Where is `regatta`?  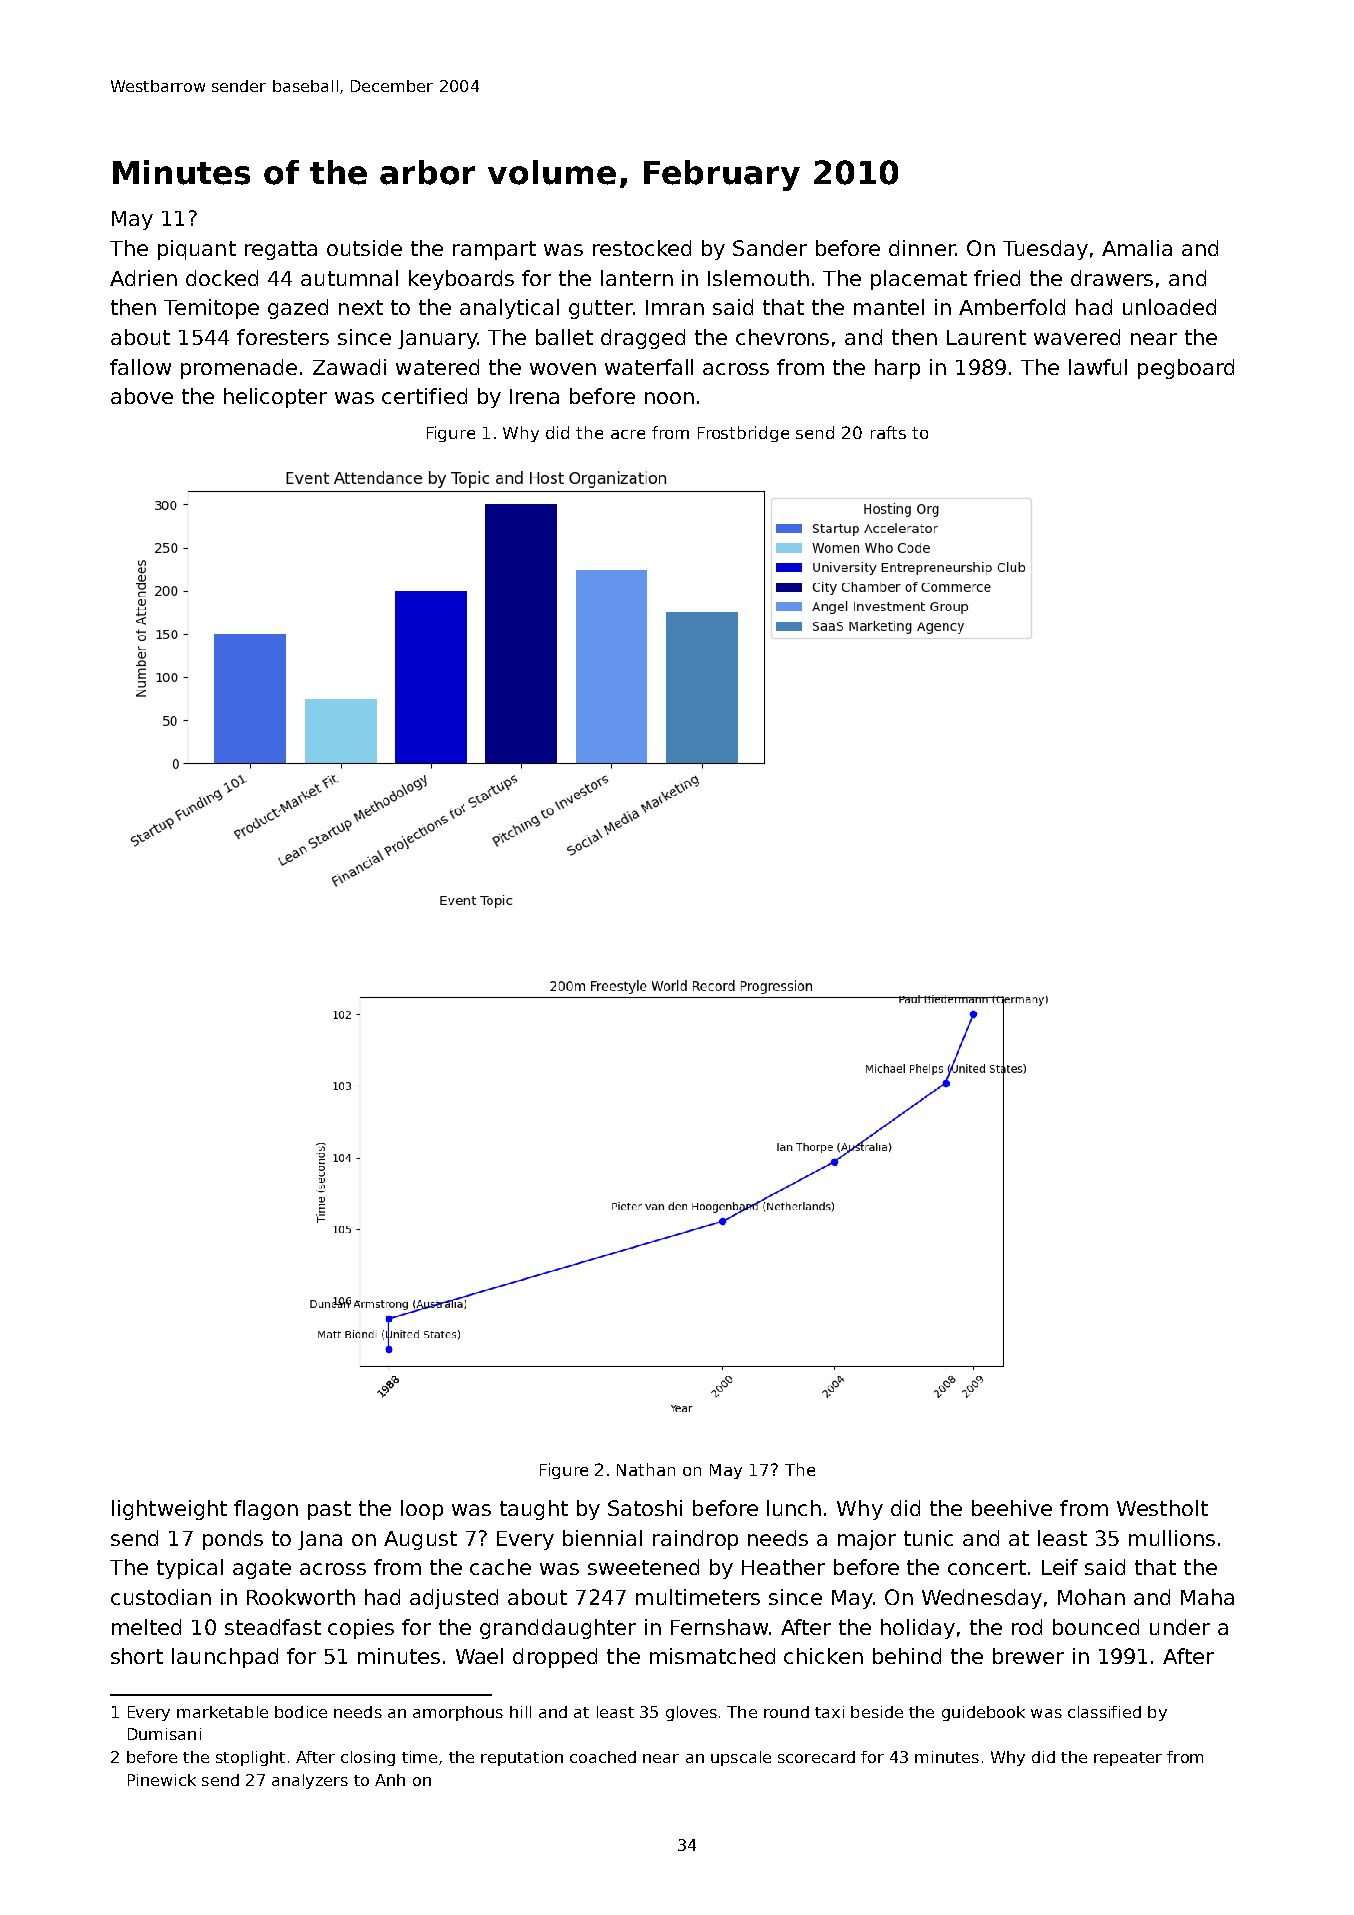
regatta is located at coordinates (281, 250).
